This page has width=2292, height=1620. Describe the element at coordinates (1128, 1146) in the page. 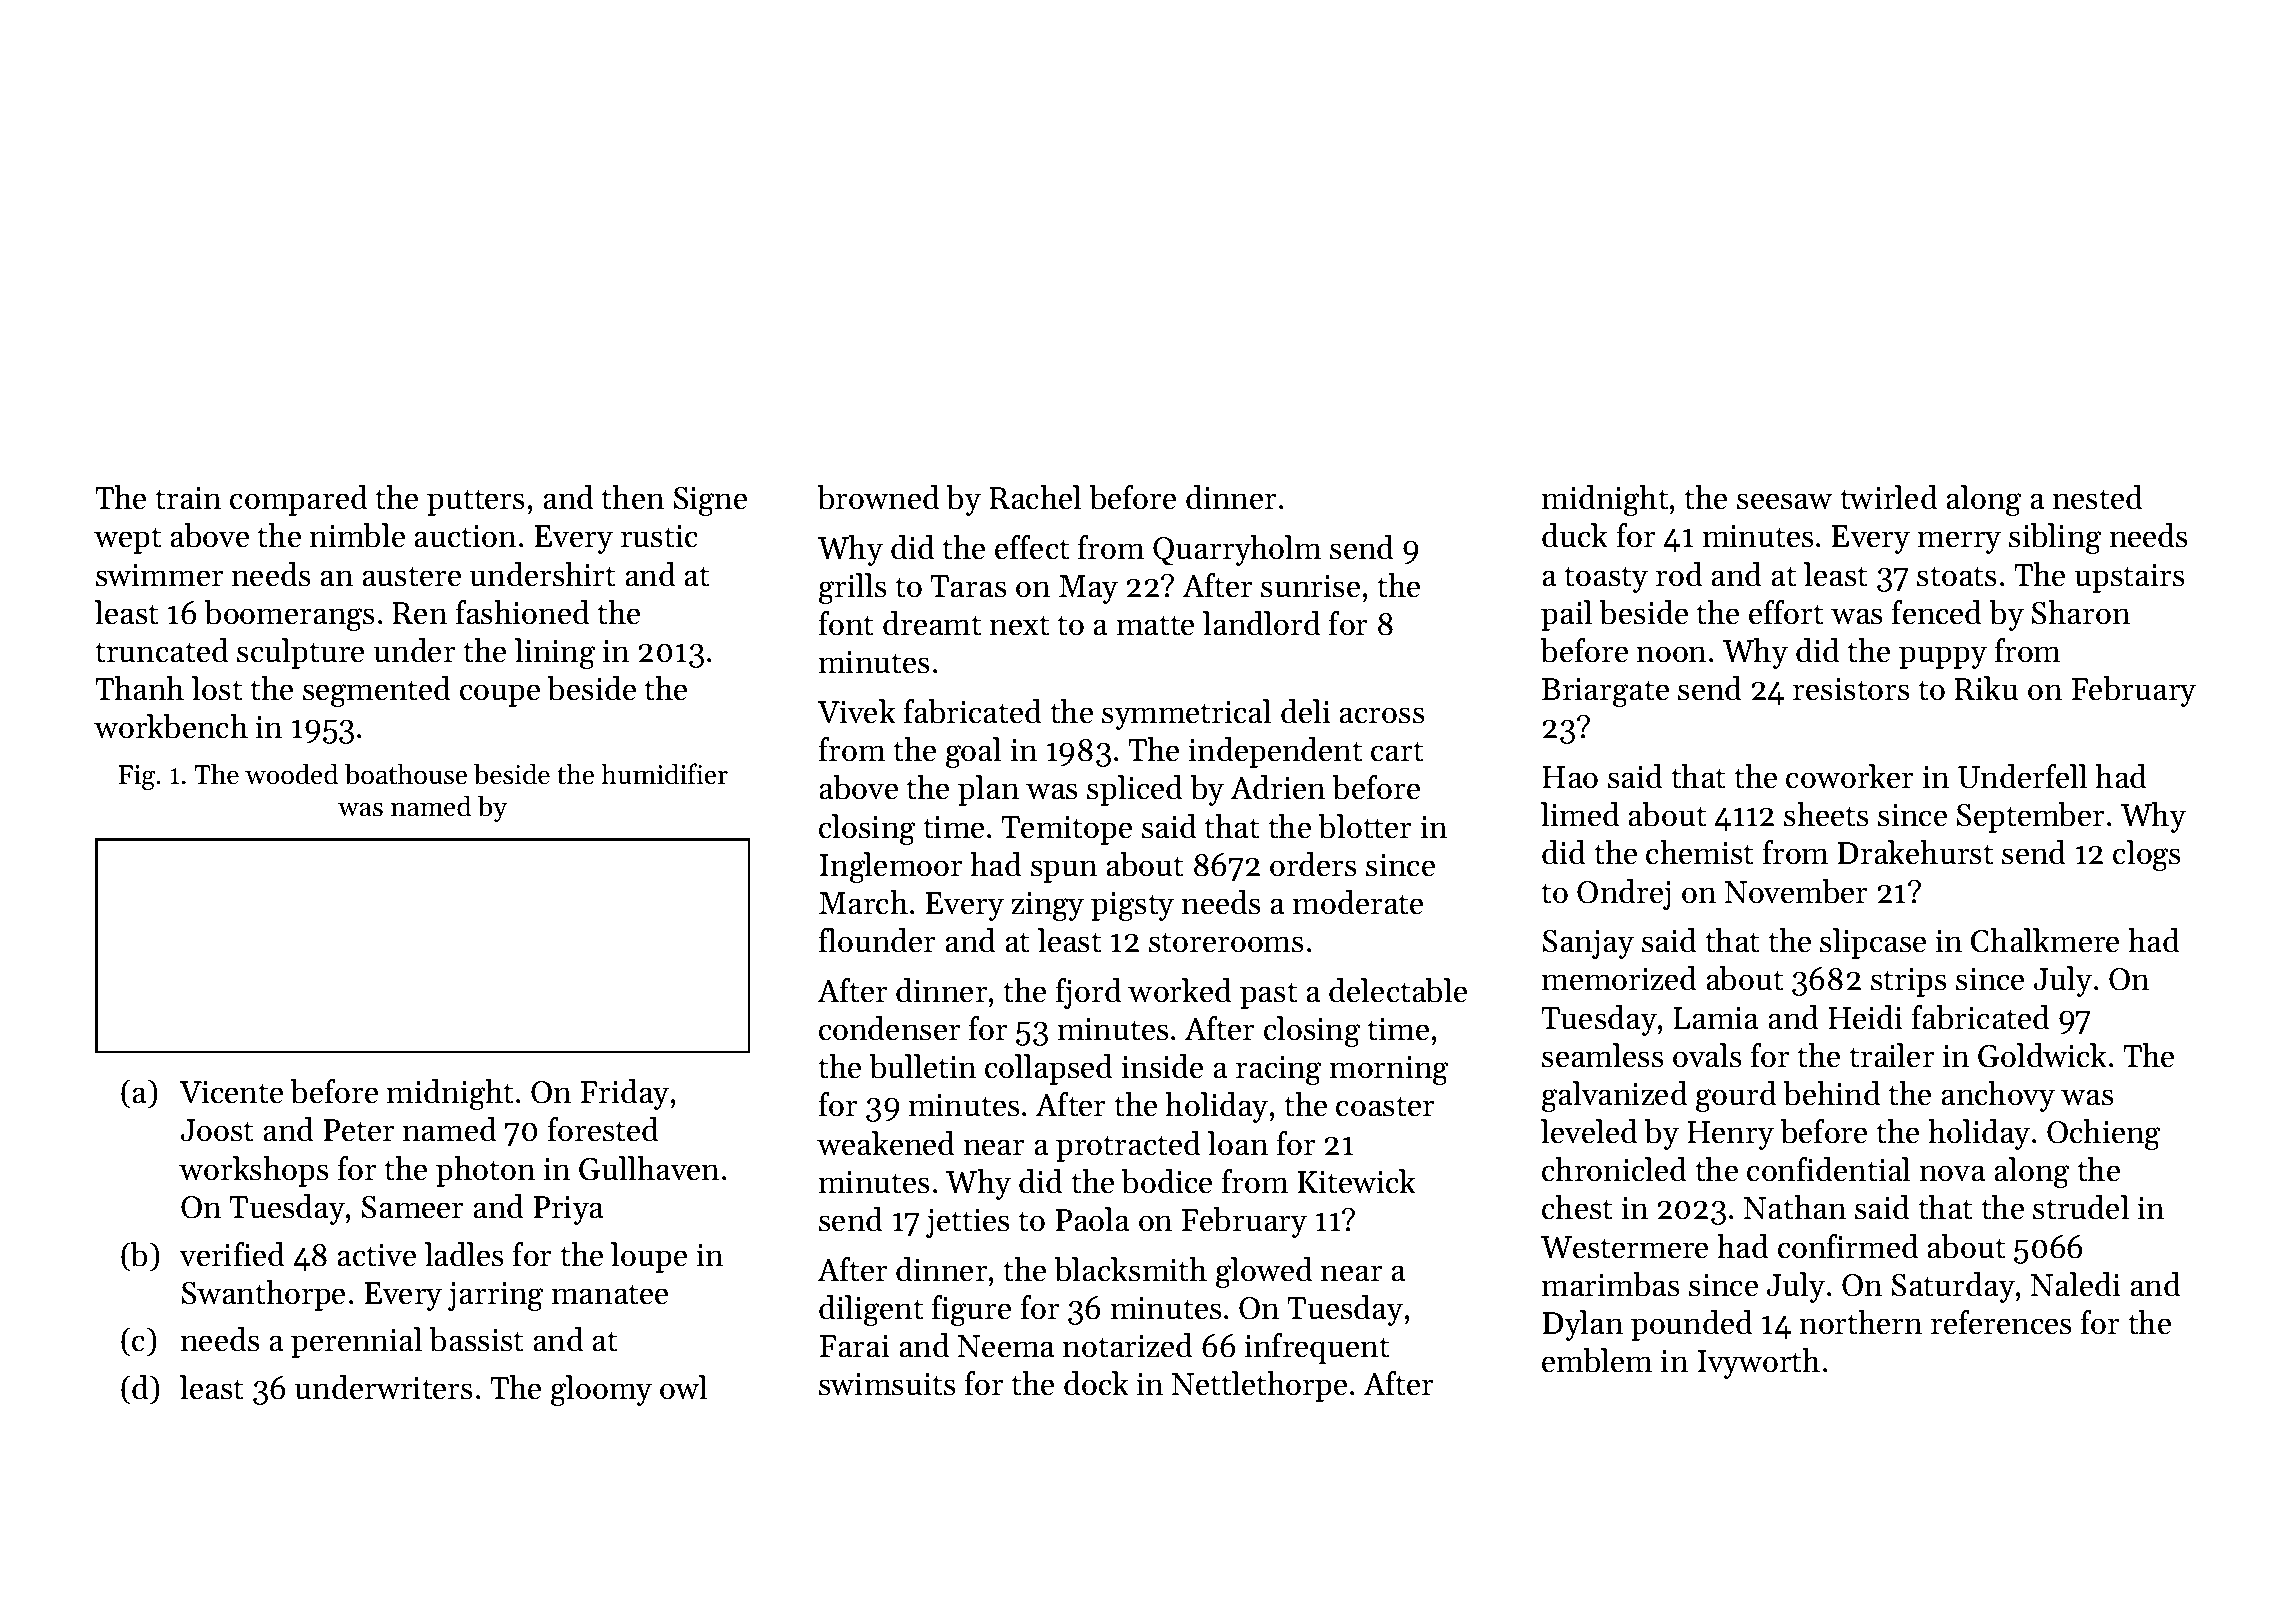

I see `protracted` at that location.
